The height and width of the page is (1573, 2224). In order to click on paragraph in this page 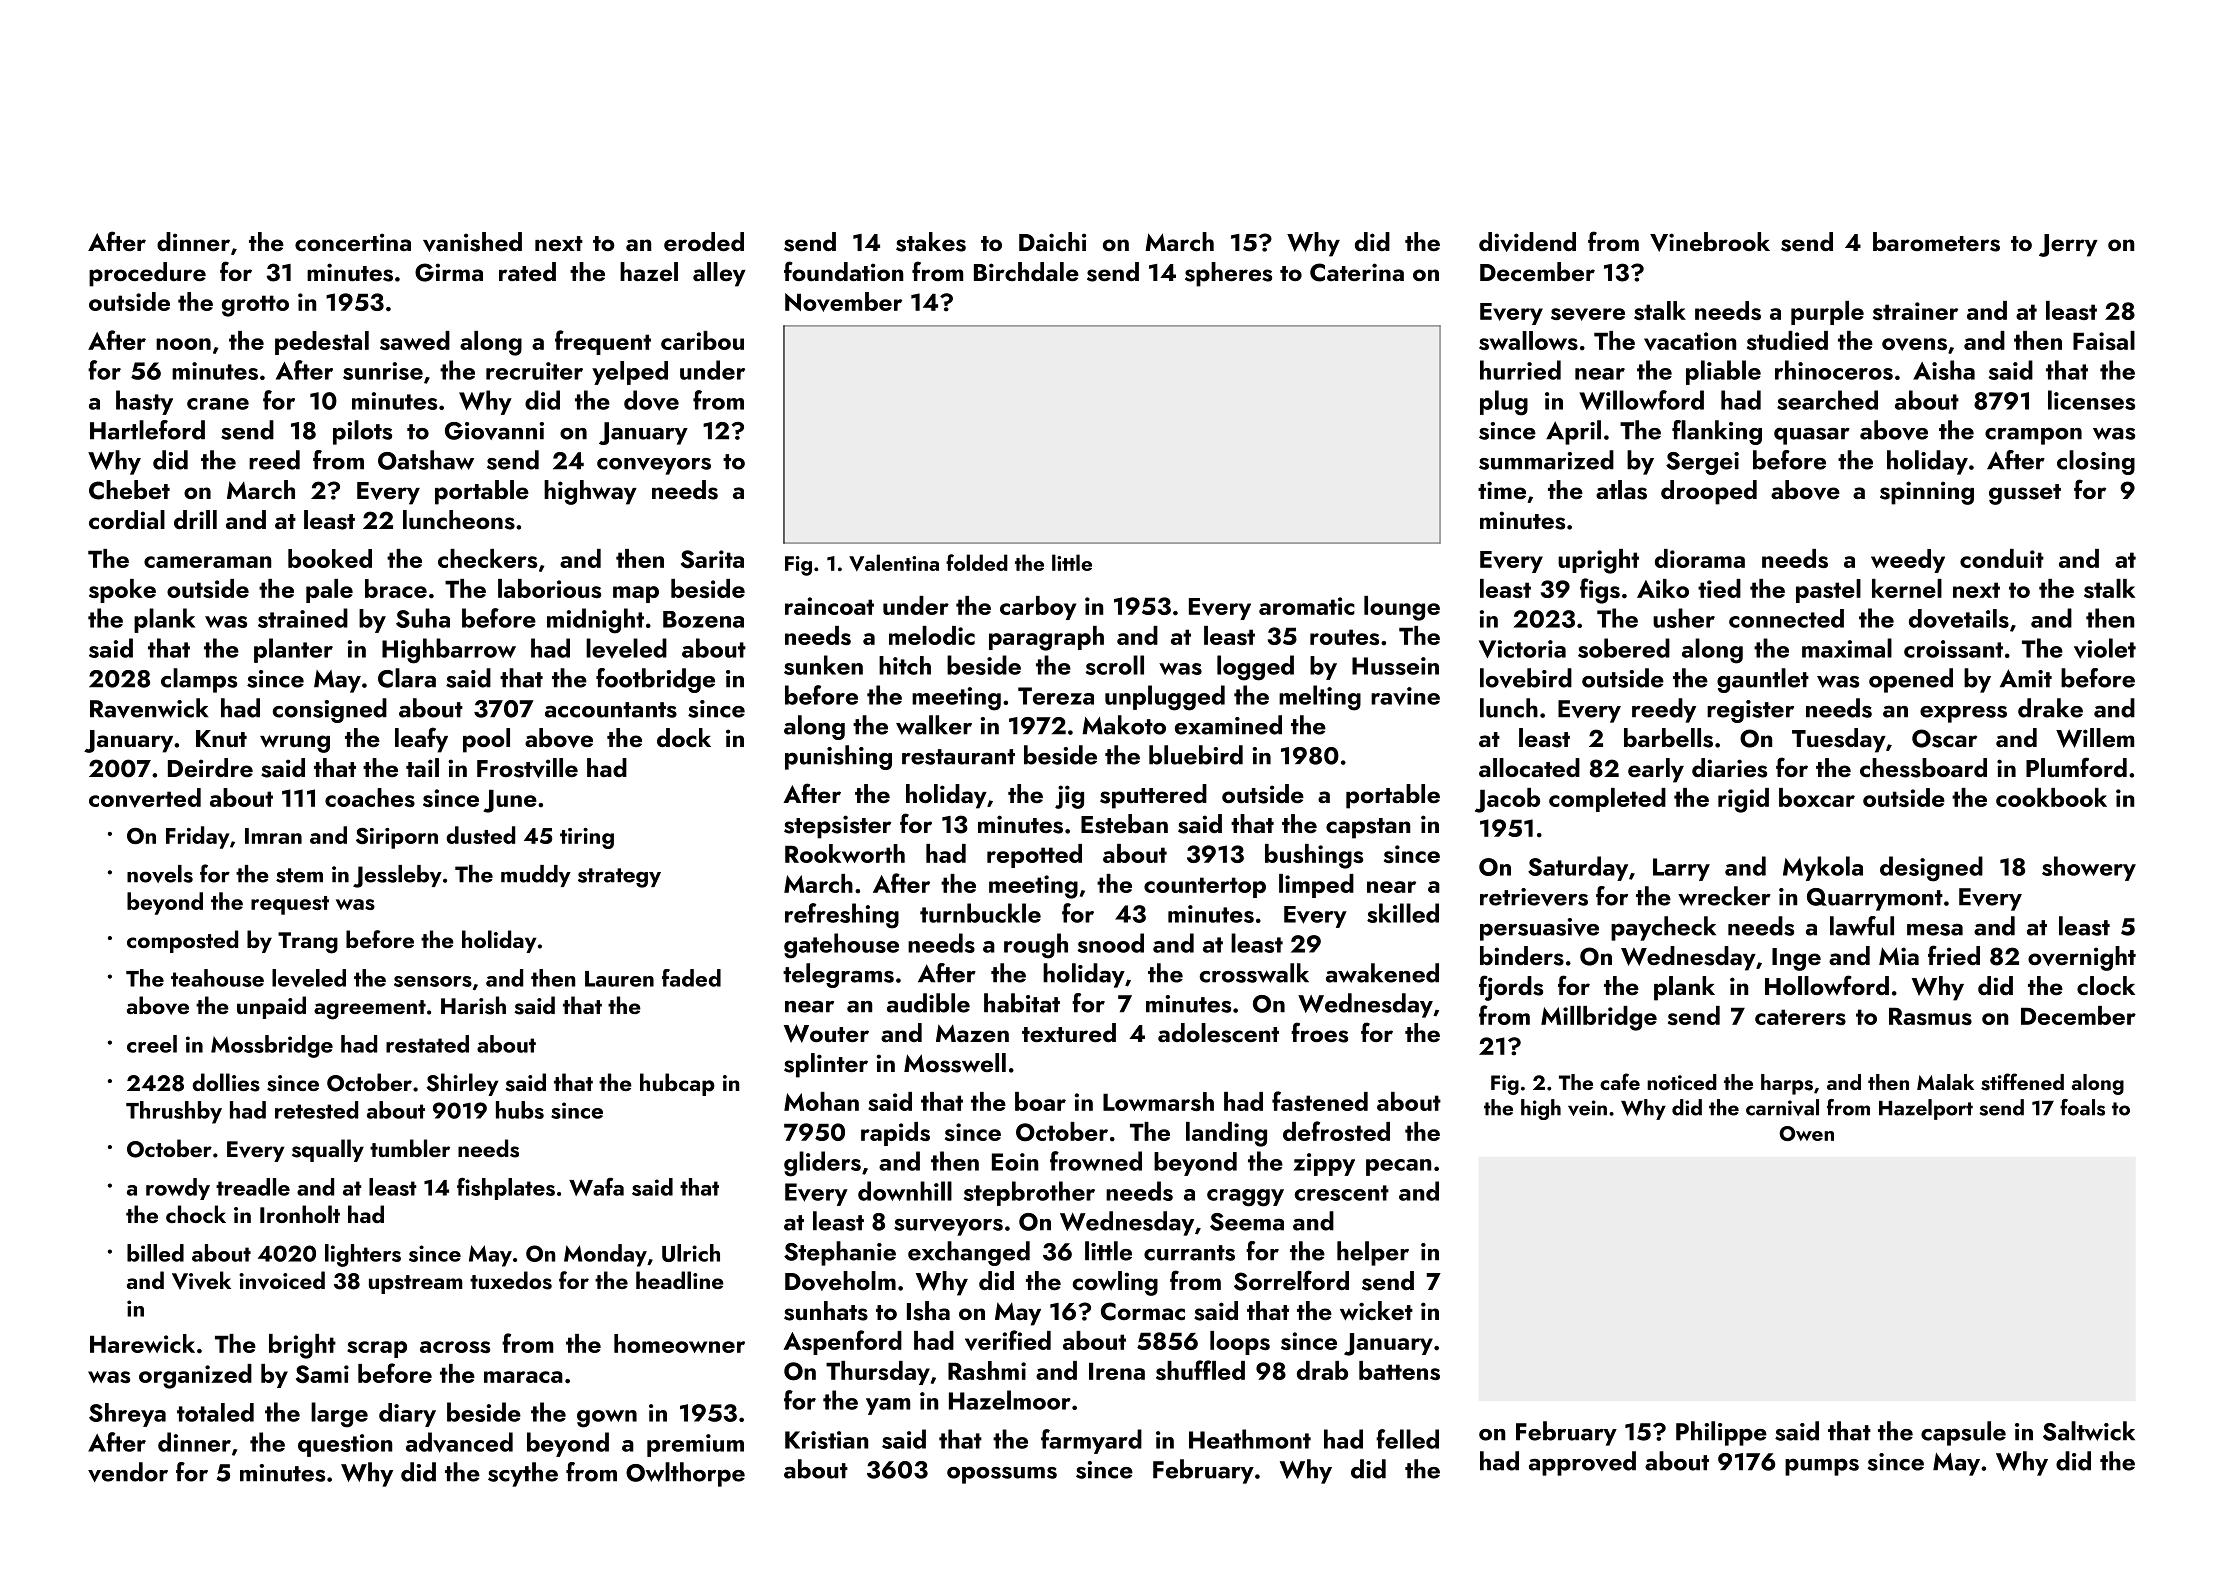, I will do `click(1046, 638)`.
